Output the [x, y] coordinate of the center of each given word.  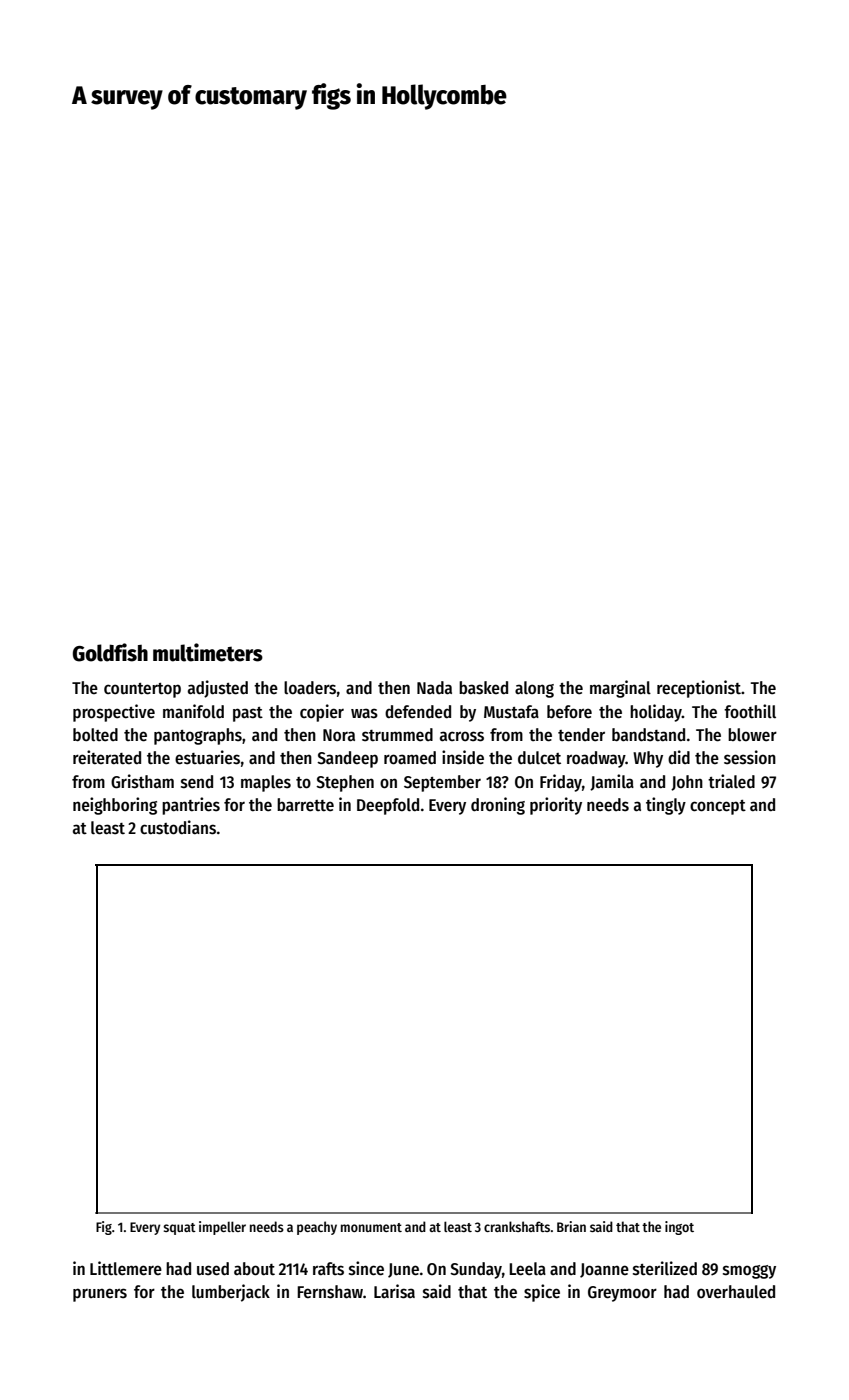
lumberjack [231, 1293]
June [403, 1270]
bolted [95, 735]
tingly [666, 806]
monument [371, 1227]
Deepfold [388, 806]
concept [718, 807]
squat [179, 1229]
